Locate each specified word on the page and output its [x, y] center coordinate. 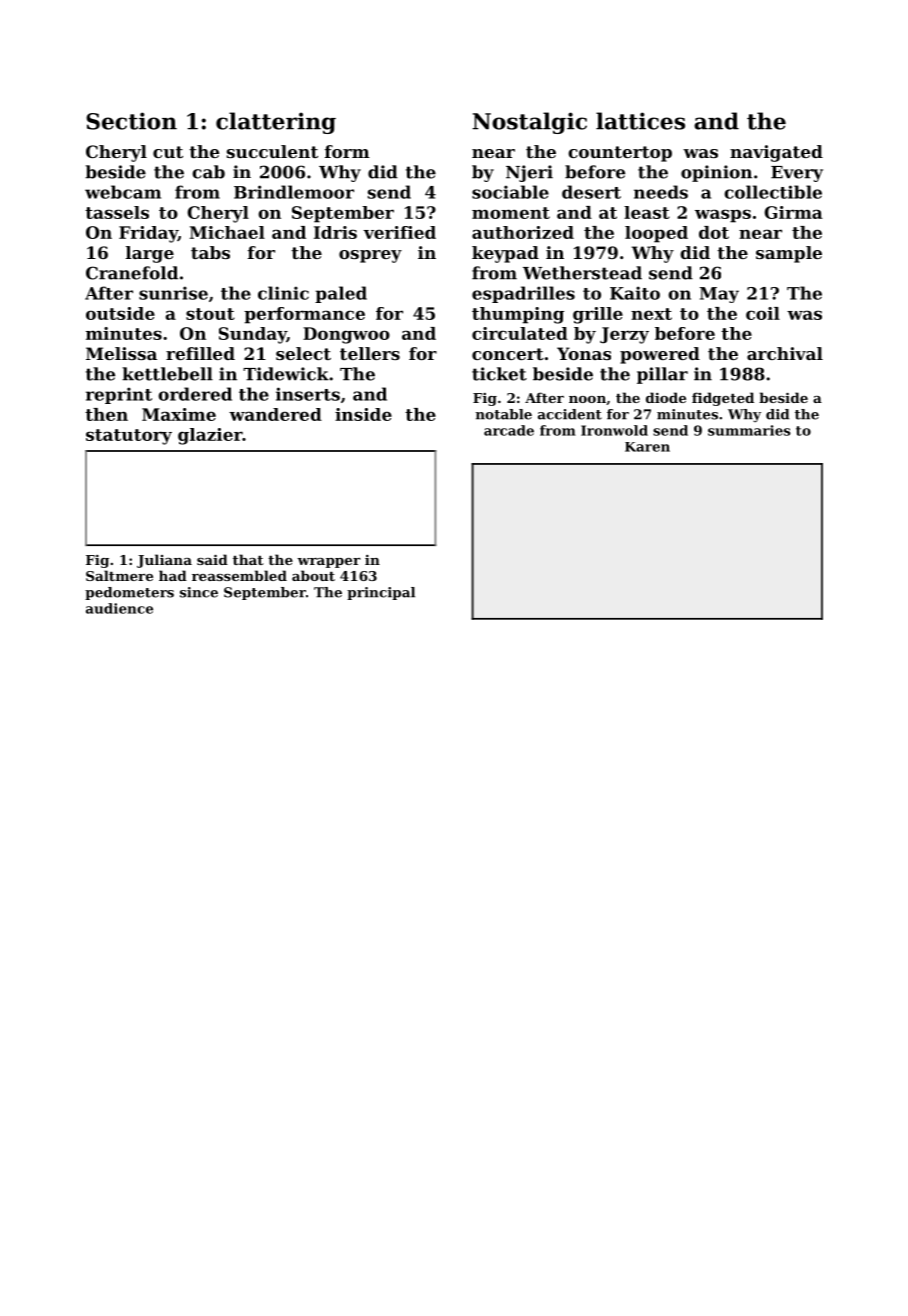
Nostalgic [529, 123]
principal [381, 593]
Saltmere [119, 575]
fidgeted [723, 399]
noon [587, 399]
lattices [640, 121]
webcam [123, 192]
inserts [308, 394]
